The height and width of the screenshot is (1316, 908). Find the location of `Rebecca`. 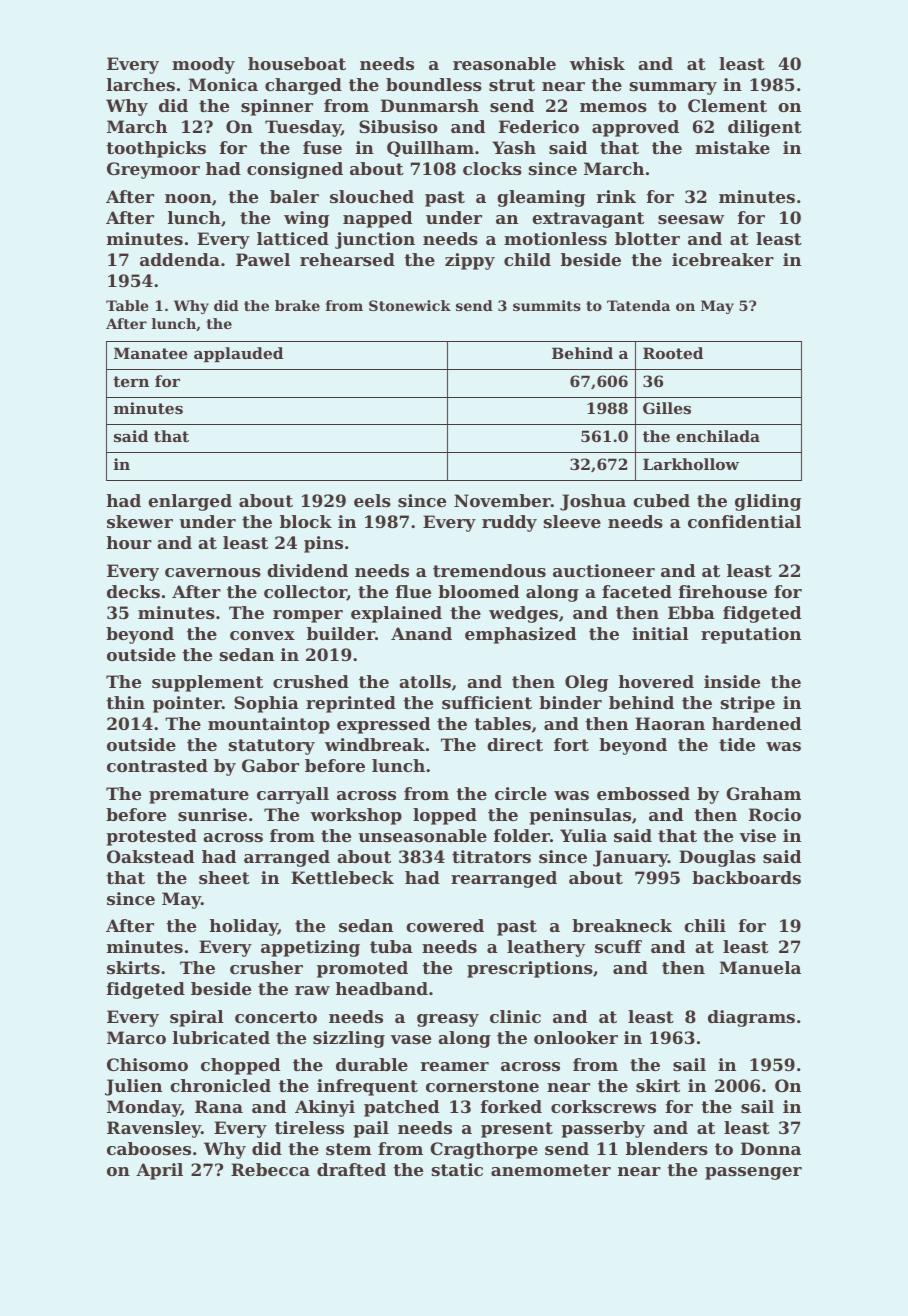

Rebecca is located at coordinates (270, 1169).
